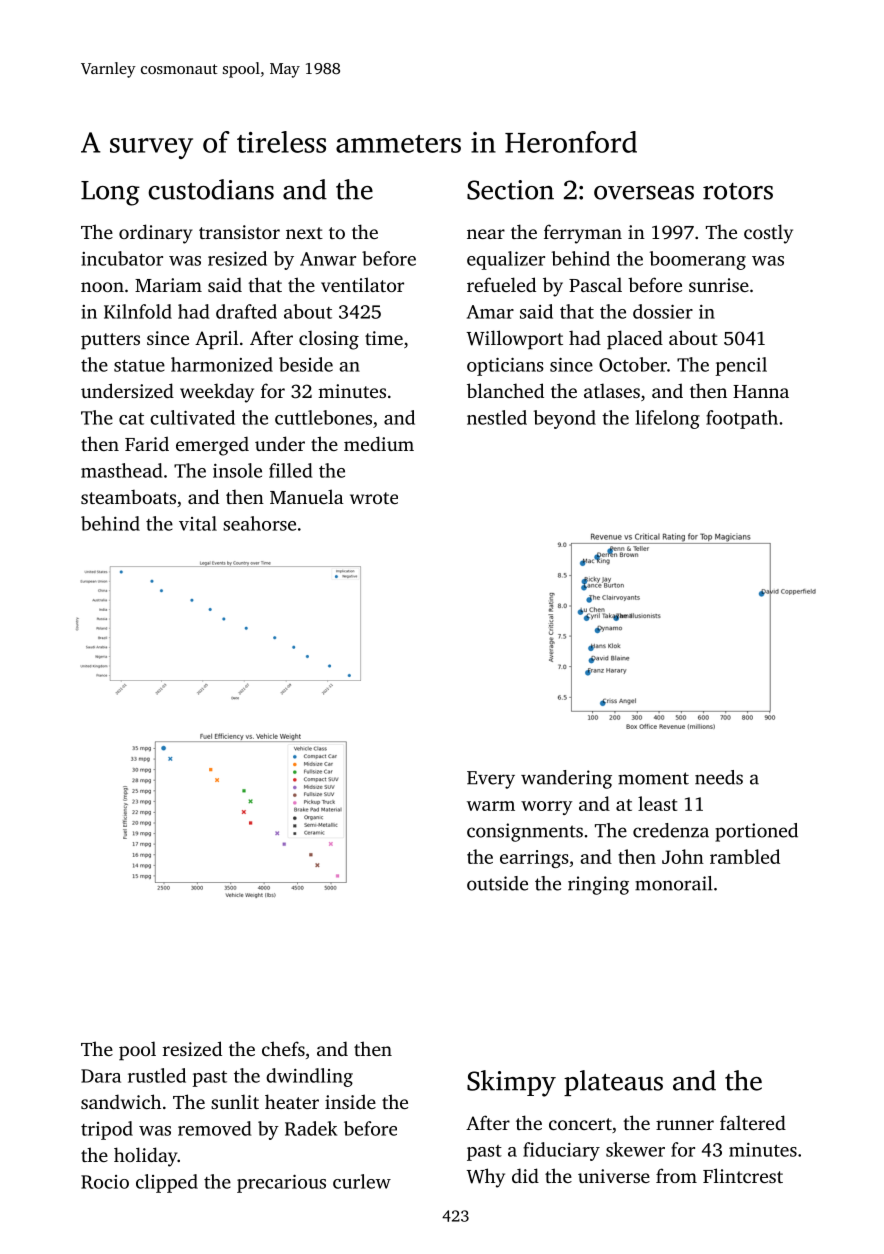 This image has width=884, height=1254. Describe the element at coordinates (697, 260) in the image. I see `boomerang` at that location.
